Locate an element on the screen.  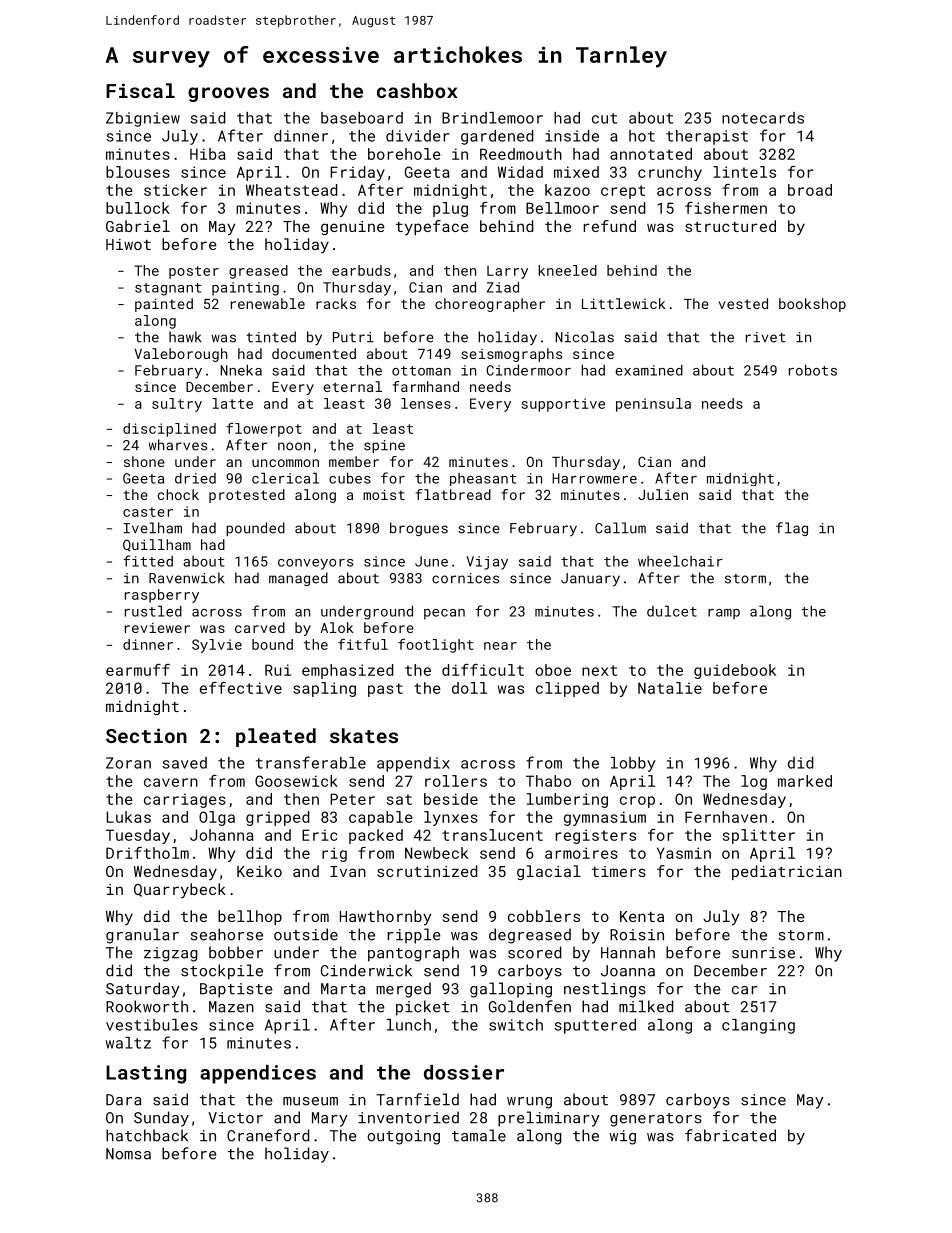
ottoman is located at coordinates (421, 371).
